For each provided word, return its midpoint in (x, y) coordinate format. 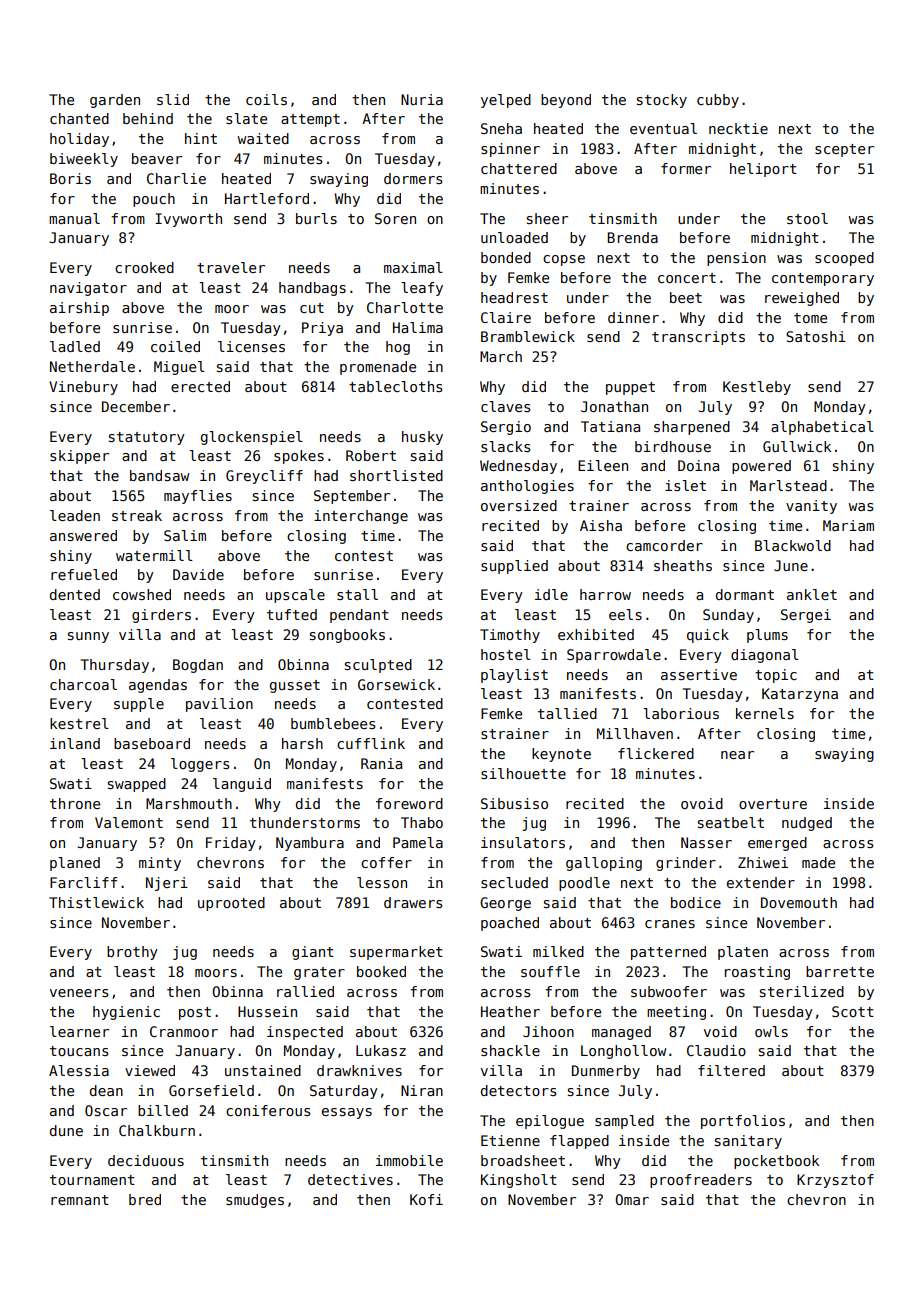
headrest (514, 297)
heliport (763, 170)
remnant (80, 1200)
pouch (154, 200)
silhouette (523, 773)
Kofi (426, 1199)
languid (242, 785)
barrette (840, 971)
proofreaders (701, 1181)
